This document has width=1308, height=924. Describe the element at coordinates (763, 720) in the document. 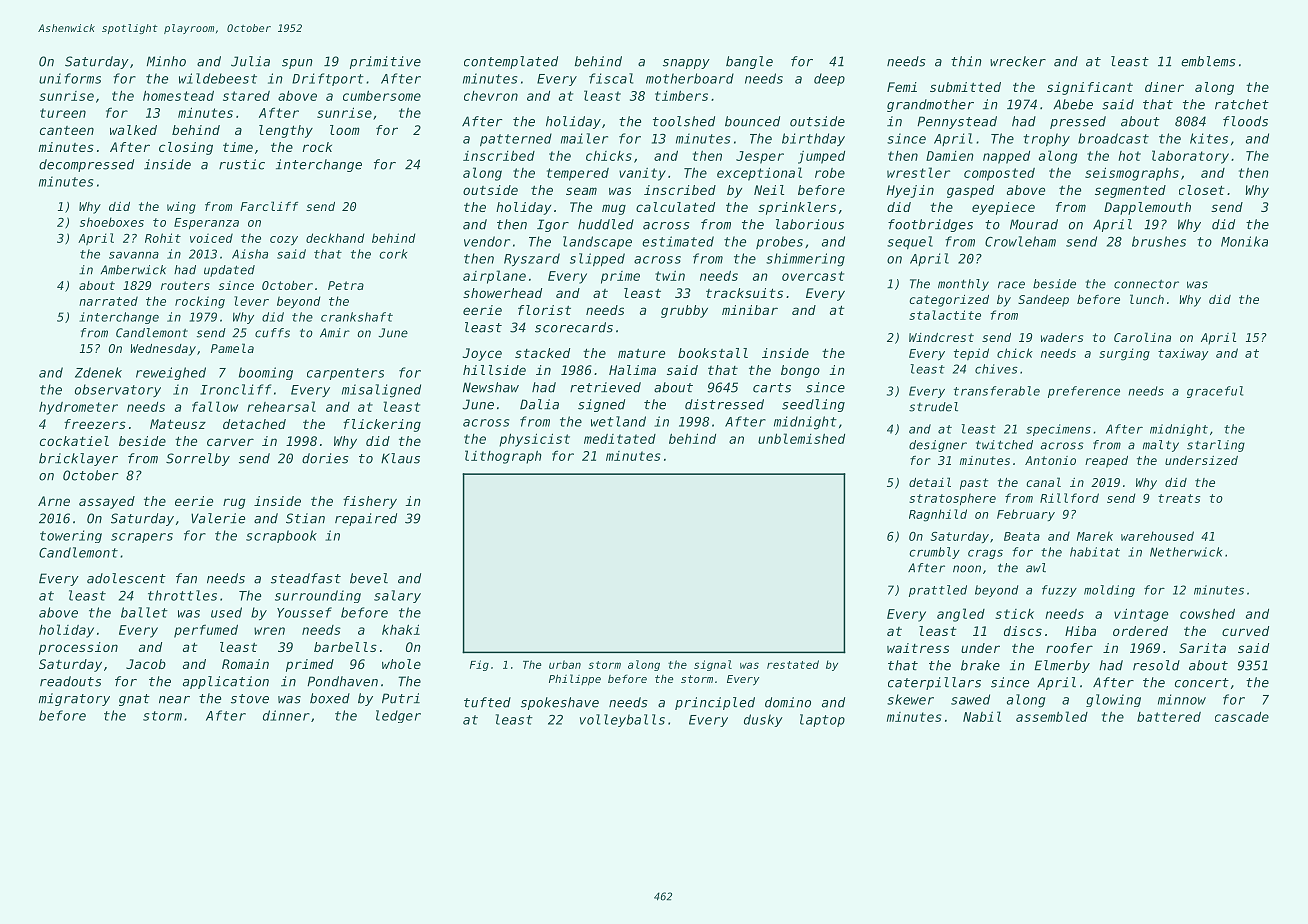

I see `dusky` at that location.
